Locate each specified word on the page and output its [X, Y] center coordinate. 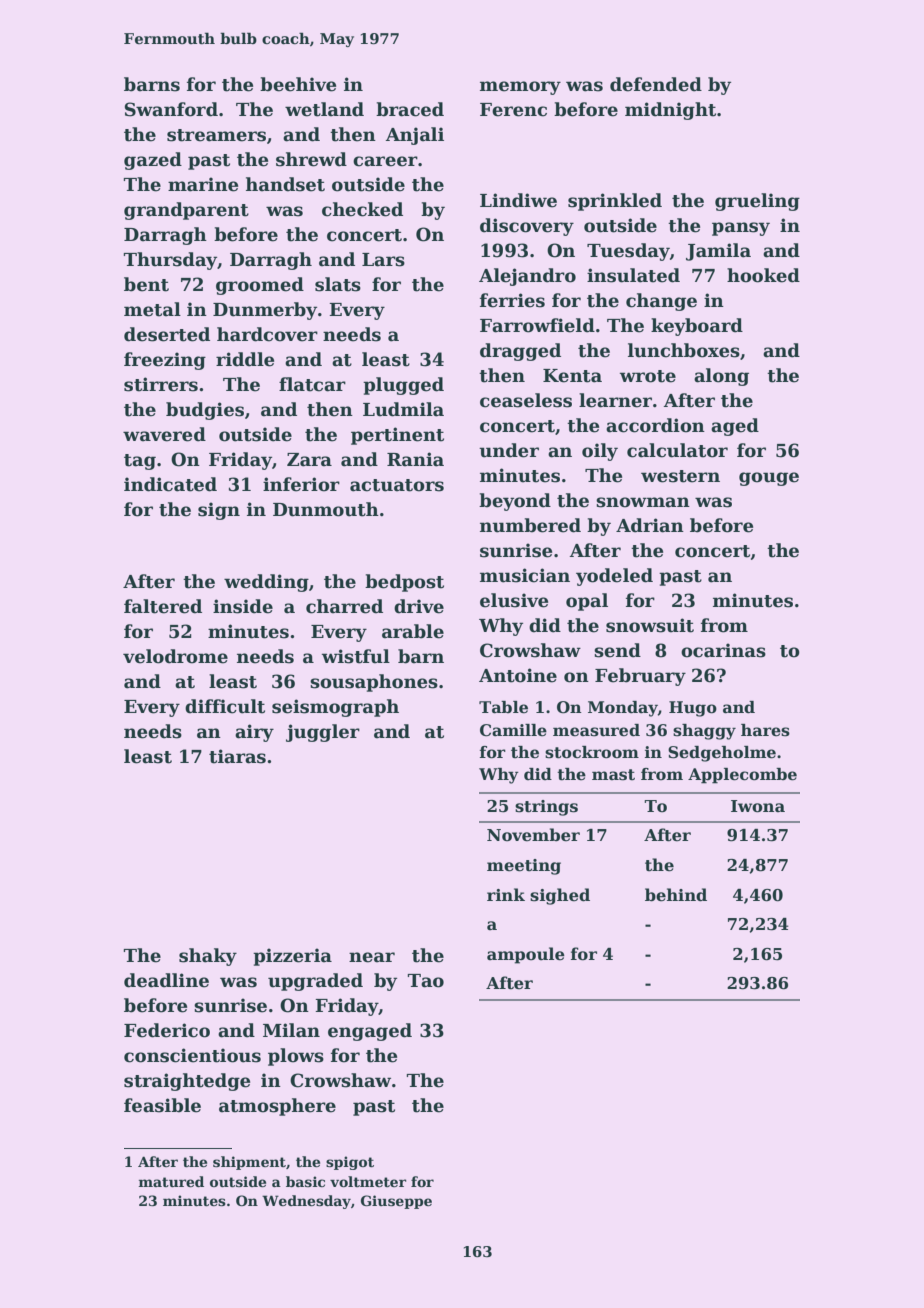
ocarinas [723, 650]
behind [676, 895]
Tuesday [628, 252]
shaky [208, 957]
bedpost [404, 583]
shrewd [311, 159]
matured [171, 1181]
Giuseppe [396, 1202]
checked [362, 209]
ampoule [526, 955]
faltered [163, 606]
